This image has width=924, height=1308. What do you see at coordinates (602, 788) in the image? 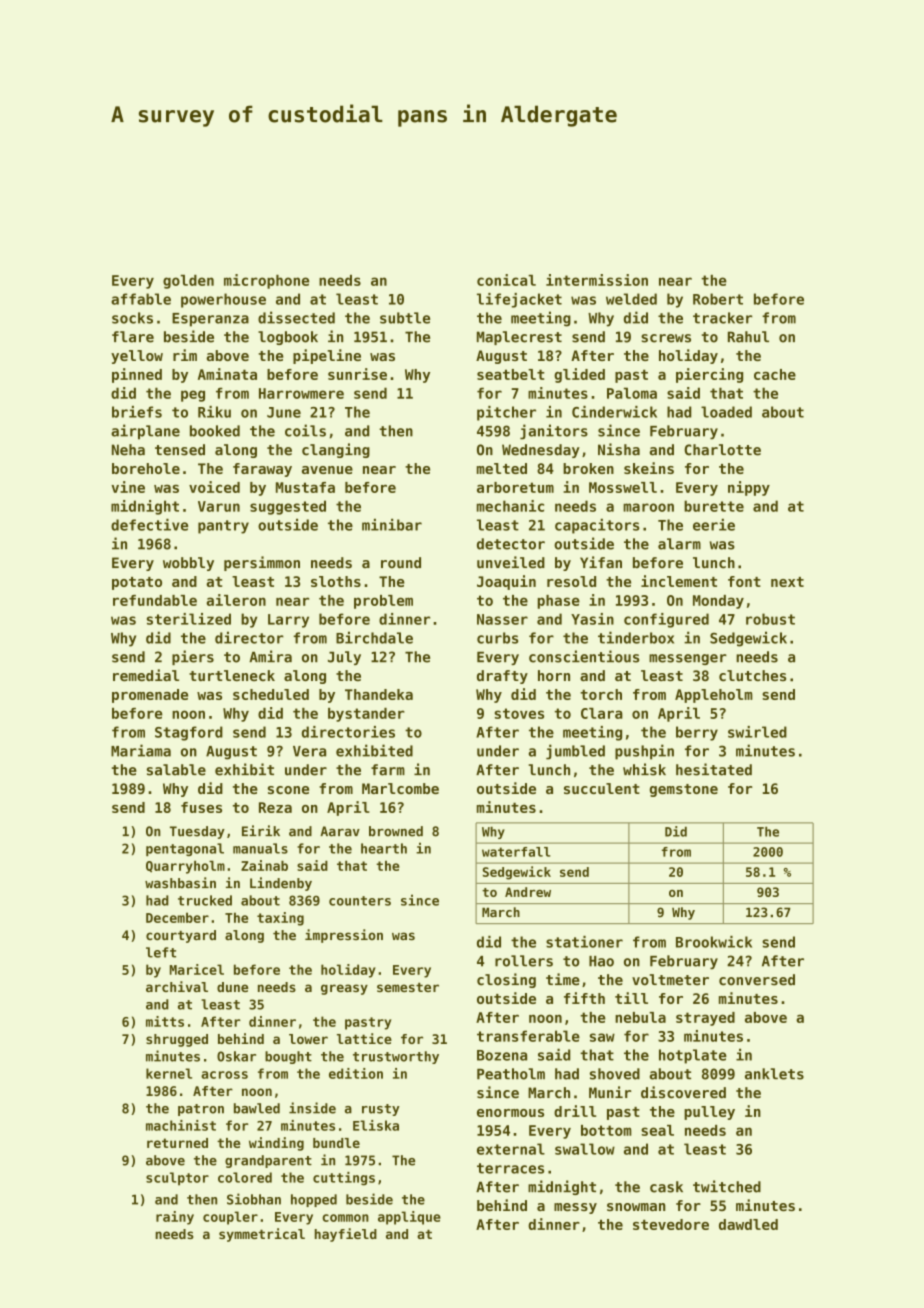
I see `succulent` at bounding box center [602, 788].
